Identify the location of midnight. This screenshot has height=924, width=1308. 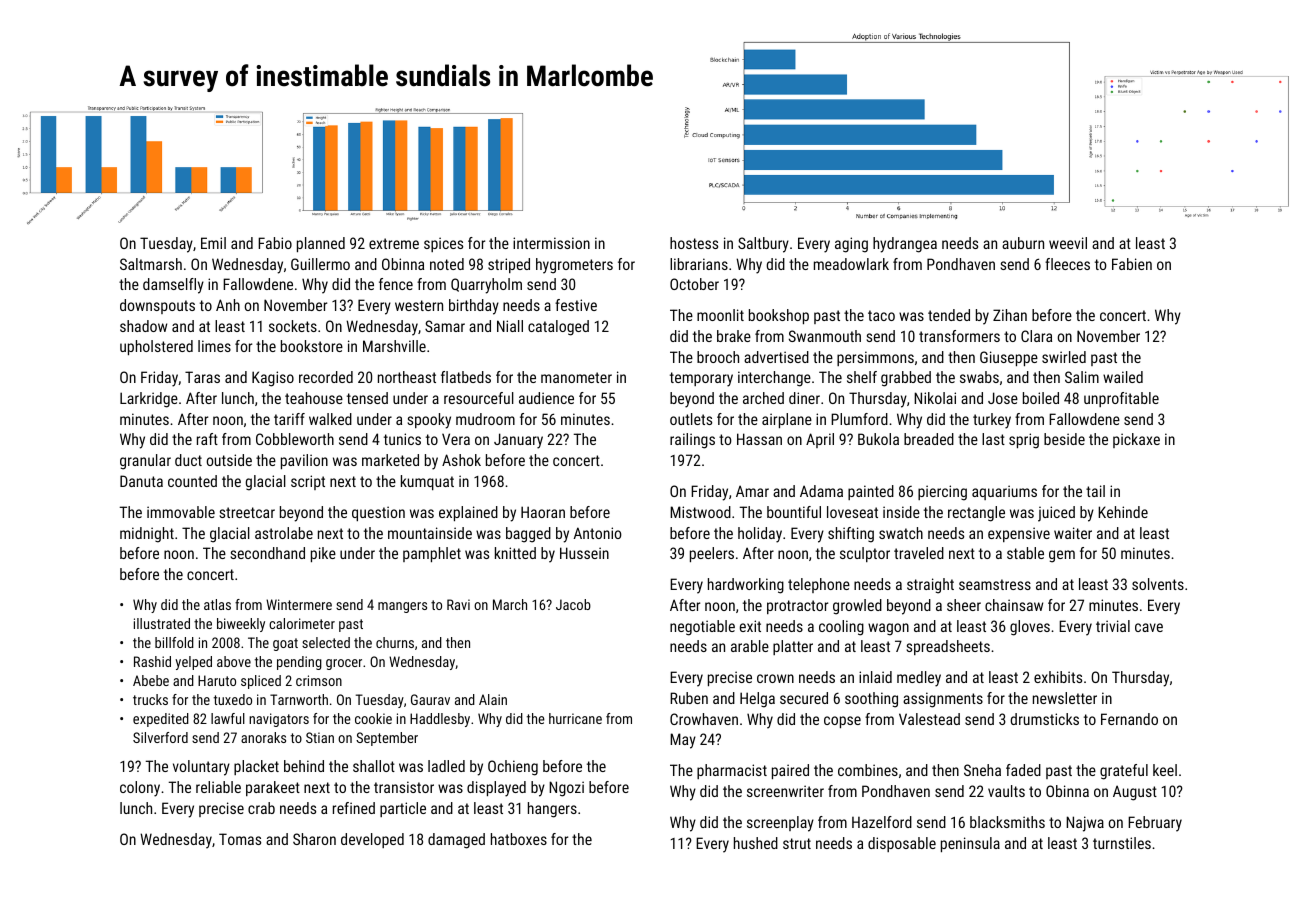
(147, 535).
